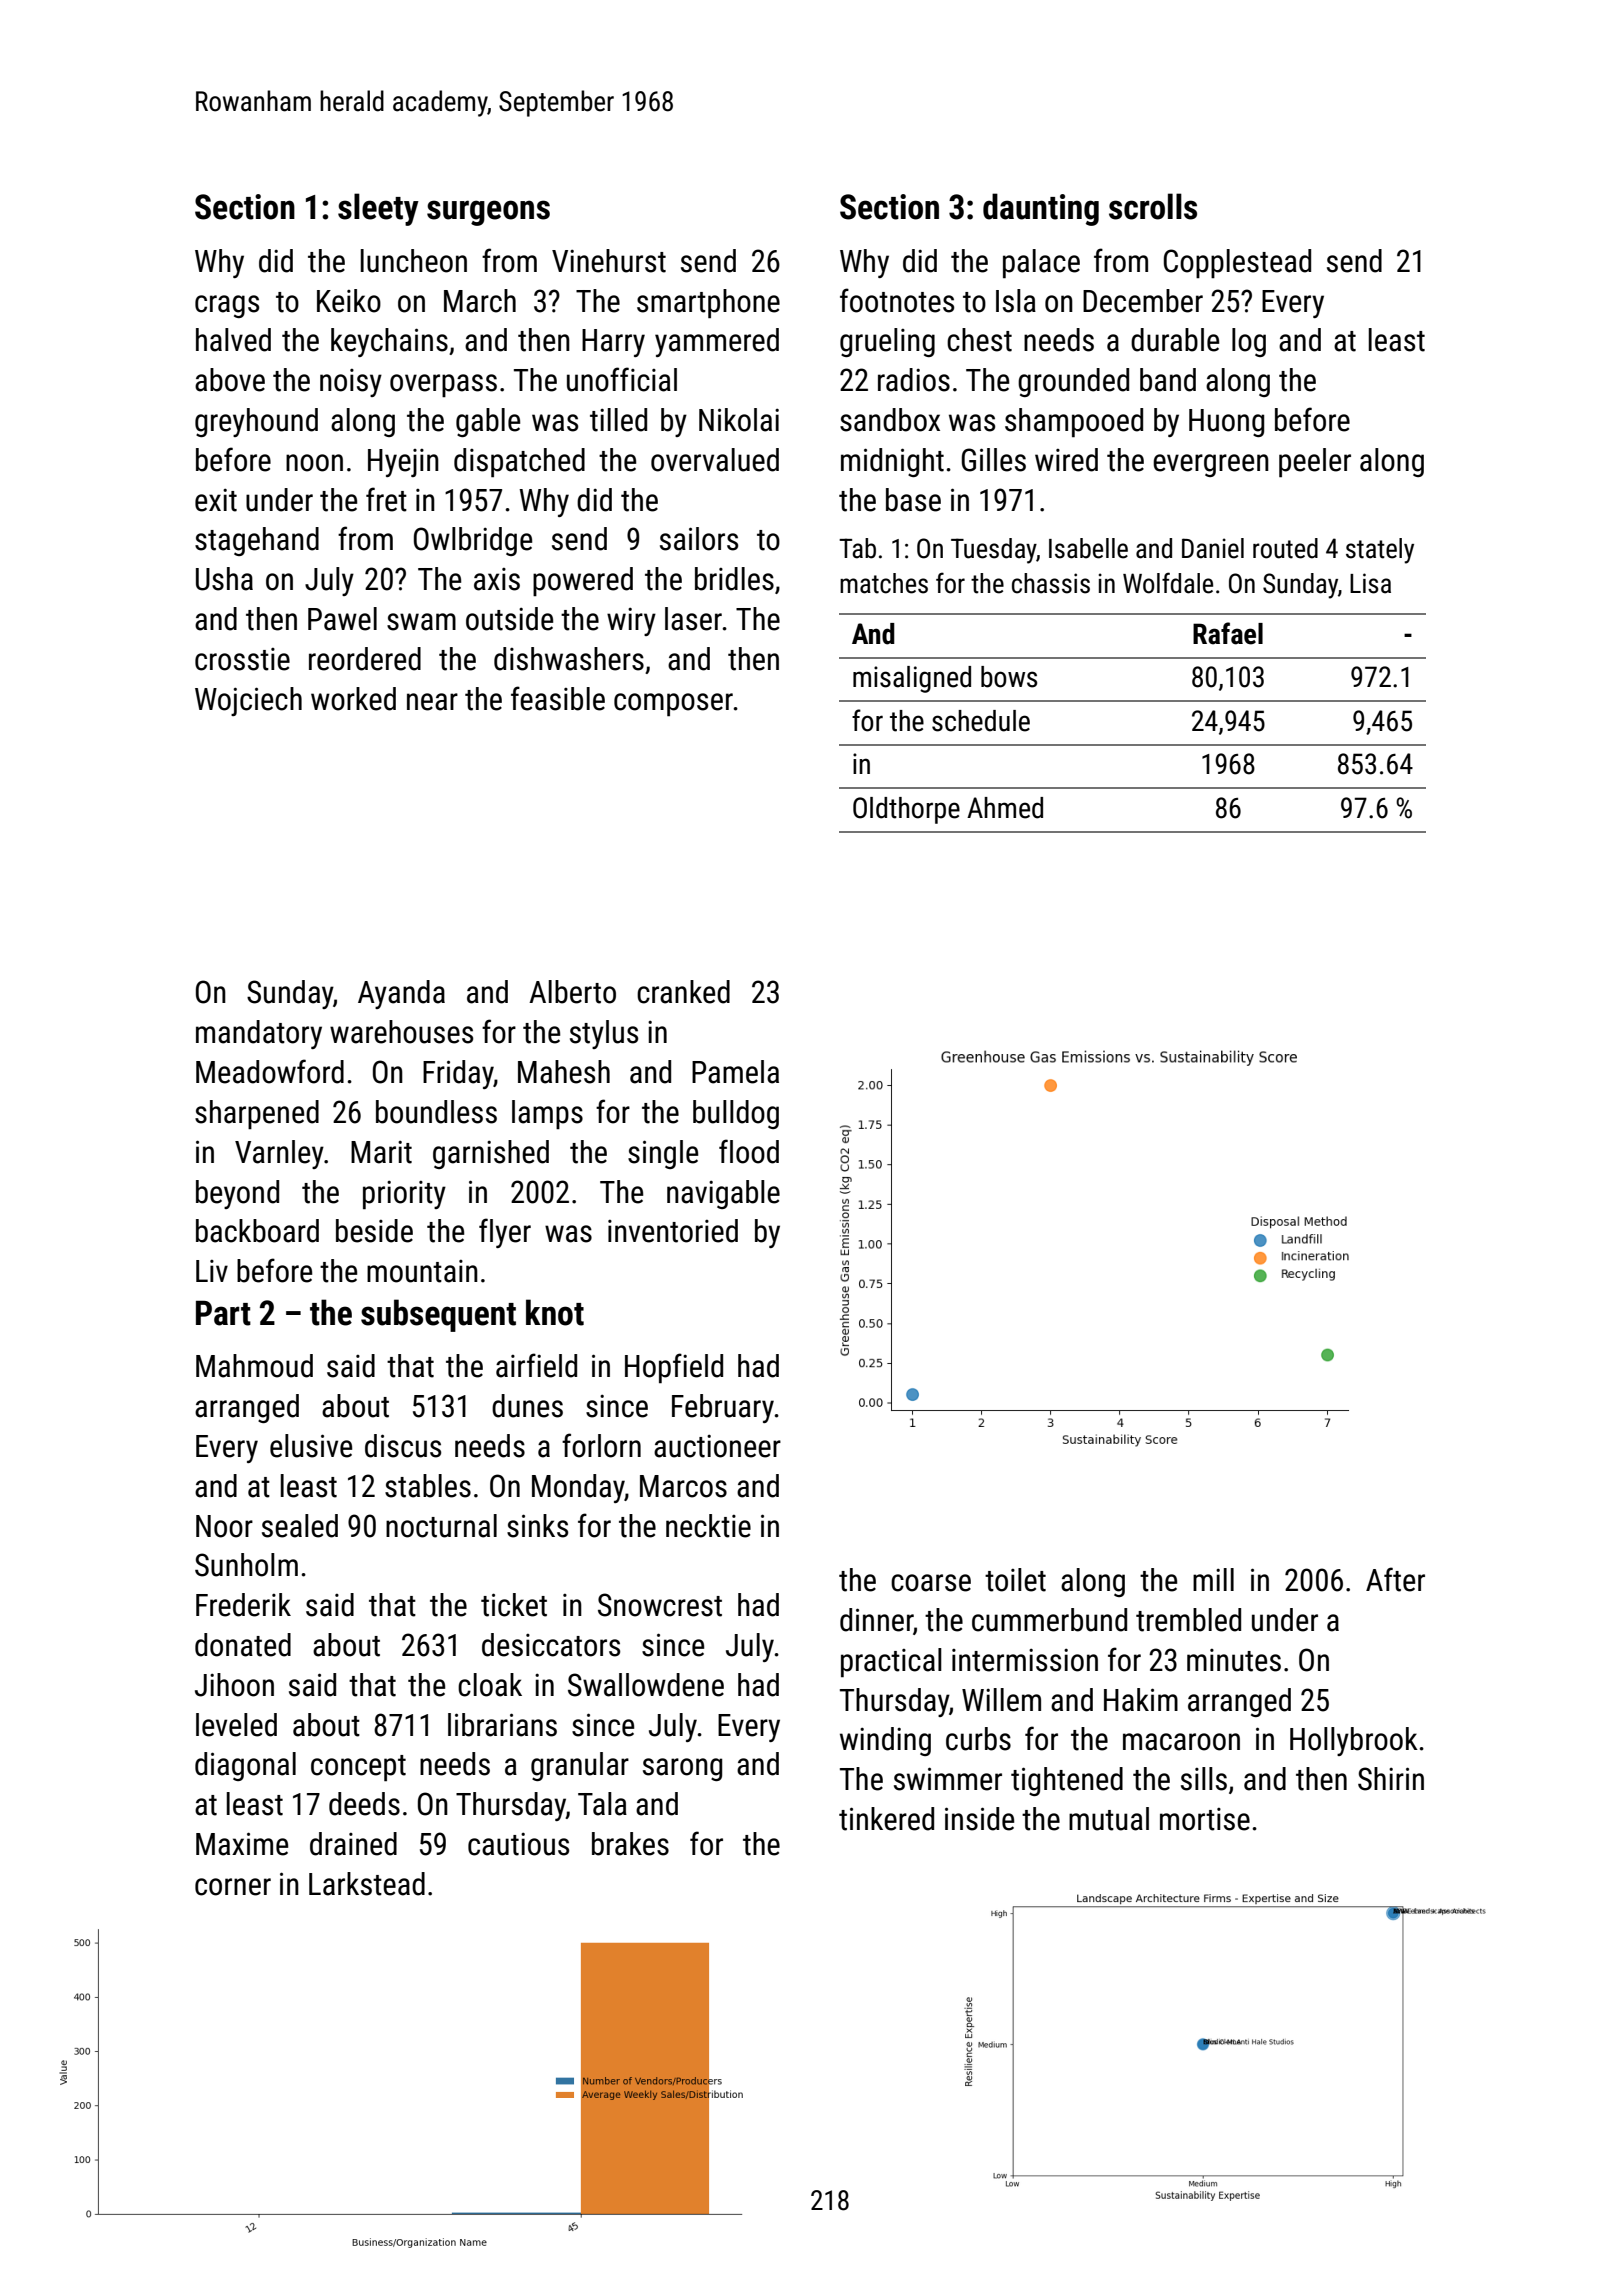 The height and width of the screenshot is (2292, 1620). Describe the element at coordinates (630, 1844) in the screenshot. I see `brakes` at that location.
